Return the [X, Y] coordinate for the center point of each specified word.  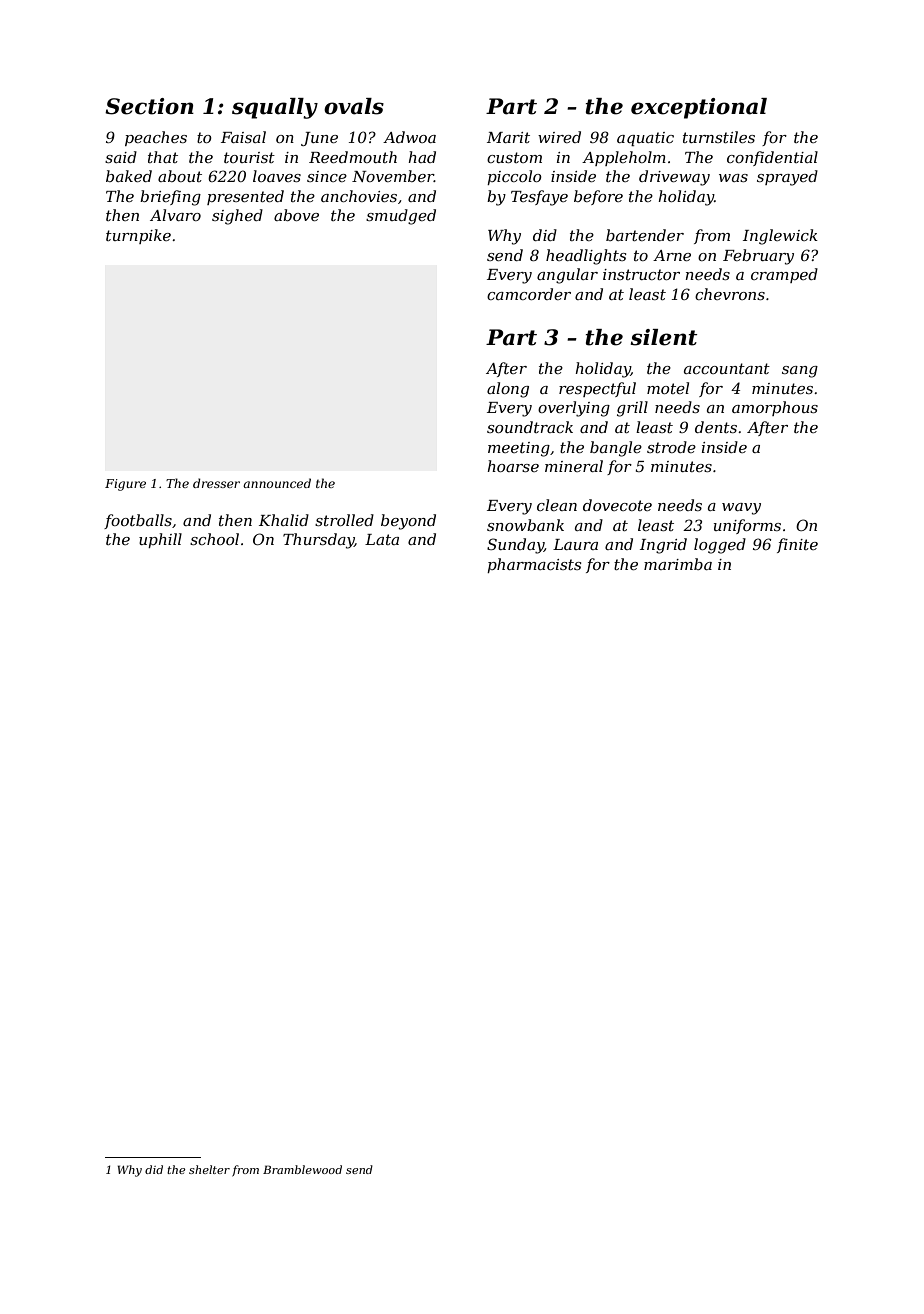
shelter [209, 1169]
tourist [249, 157]
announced [277, 483]
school [214, 539]
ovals [354, 106]
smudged [401, 217]
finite [797, 545]
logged [720, 546]
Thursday [318, 541]
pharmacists [534, 565]
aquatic [645, 139]
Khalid [284, 520]
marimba [678, 564]
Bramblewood [302, 1169]
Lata [382, 539]
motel [668, 388]
